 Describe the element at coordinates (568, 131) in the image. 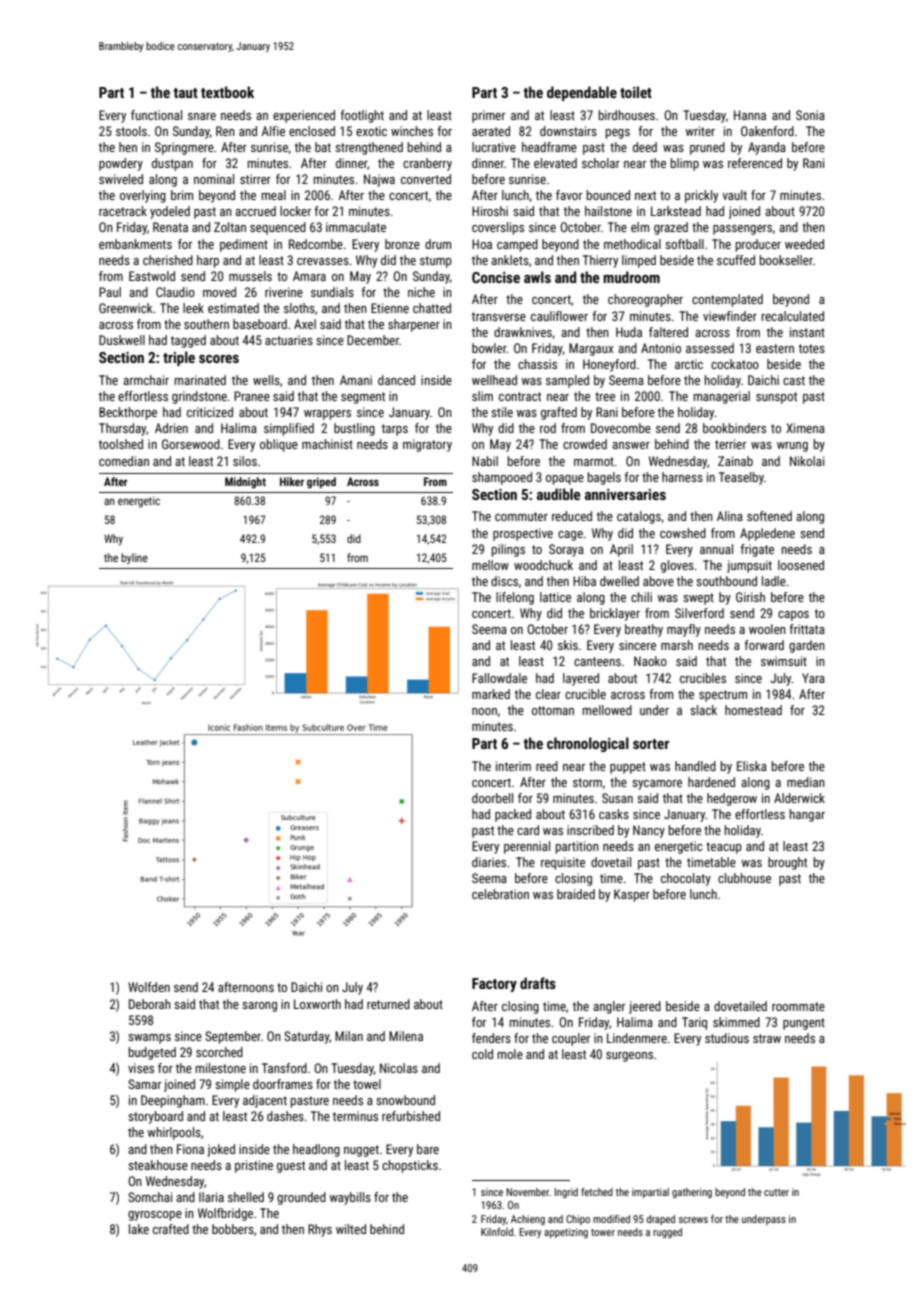

I see `downstairs` at that location.
